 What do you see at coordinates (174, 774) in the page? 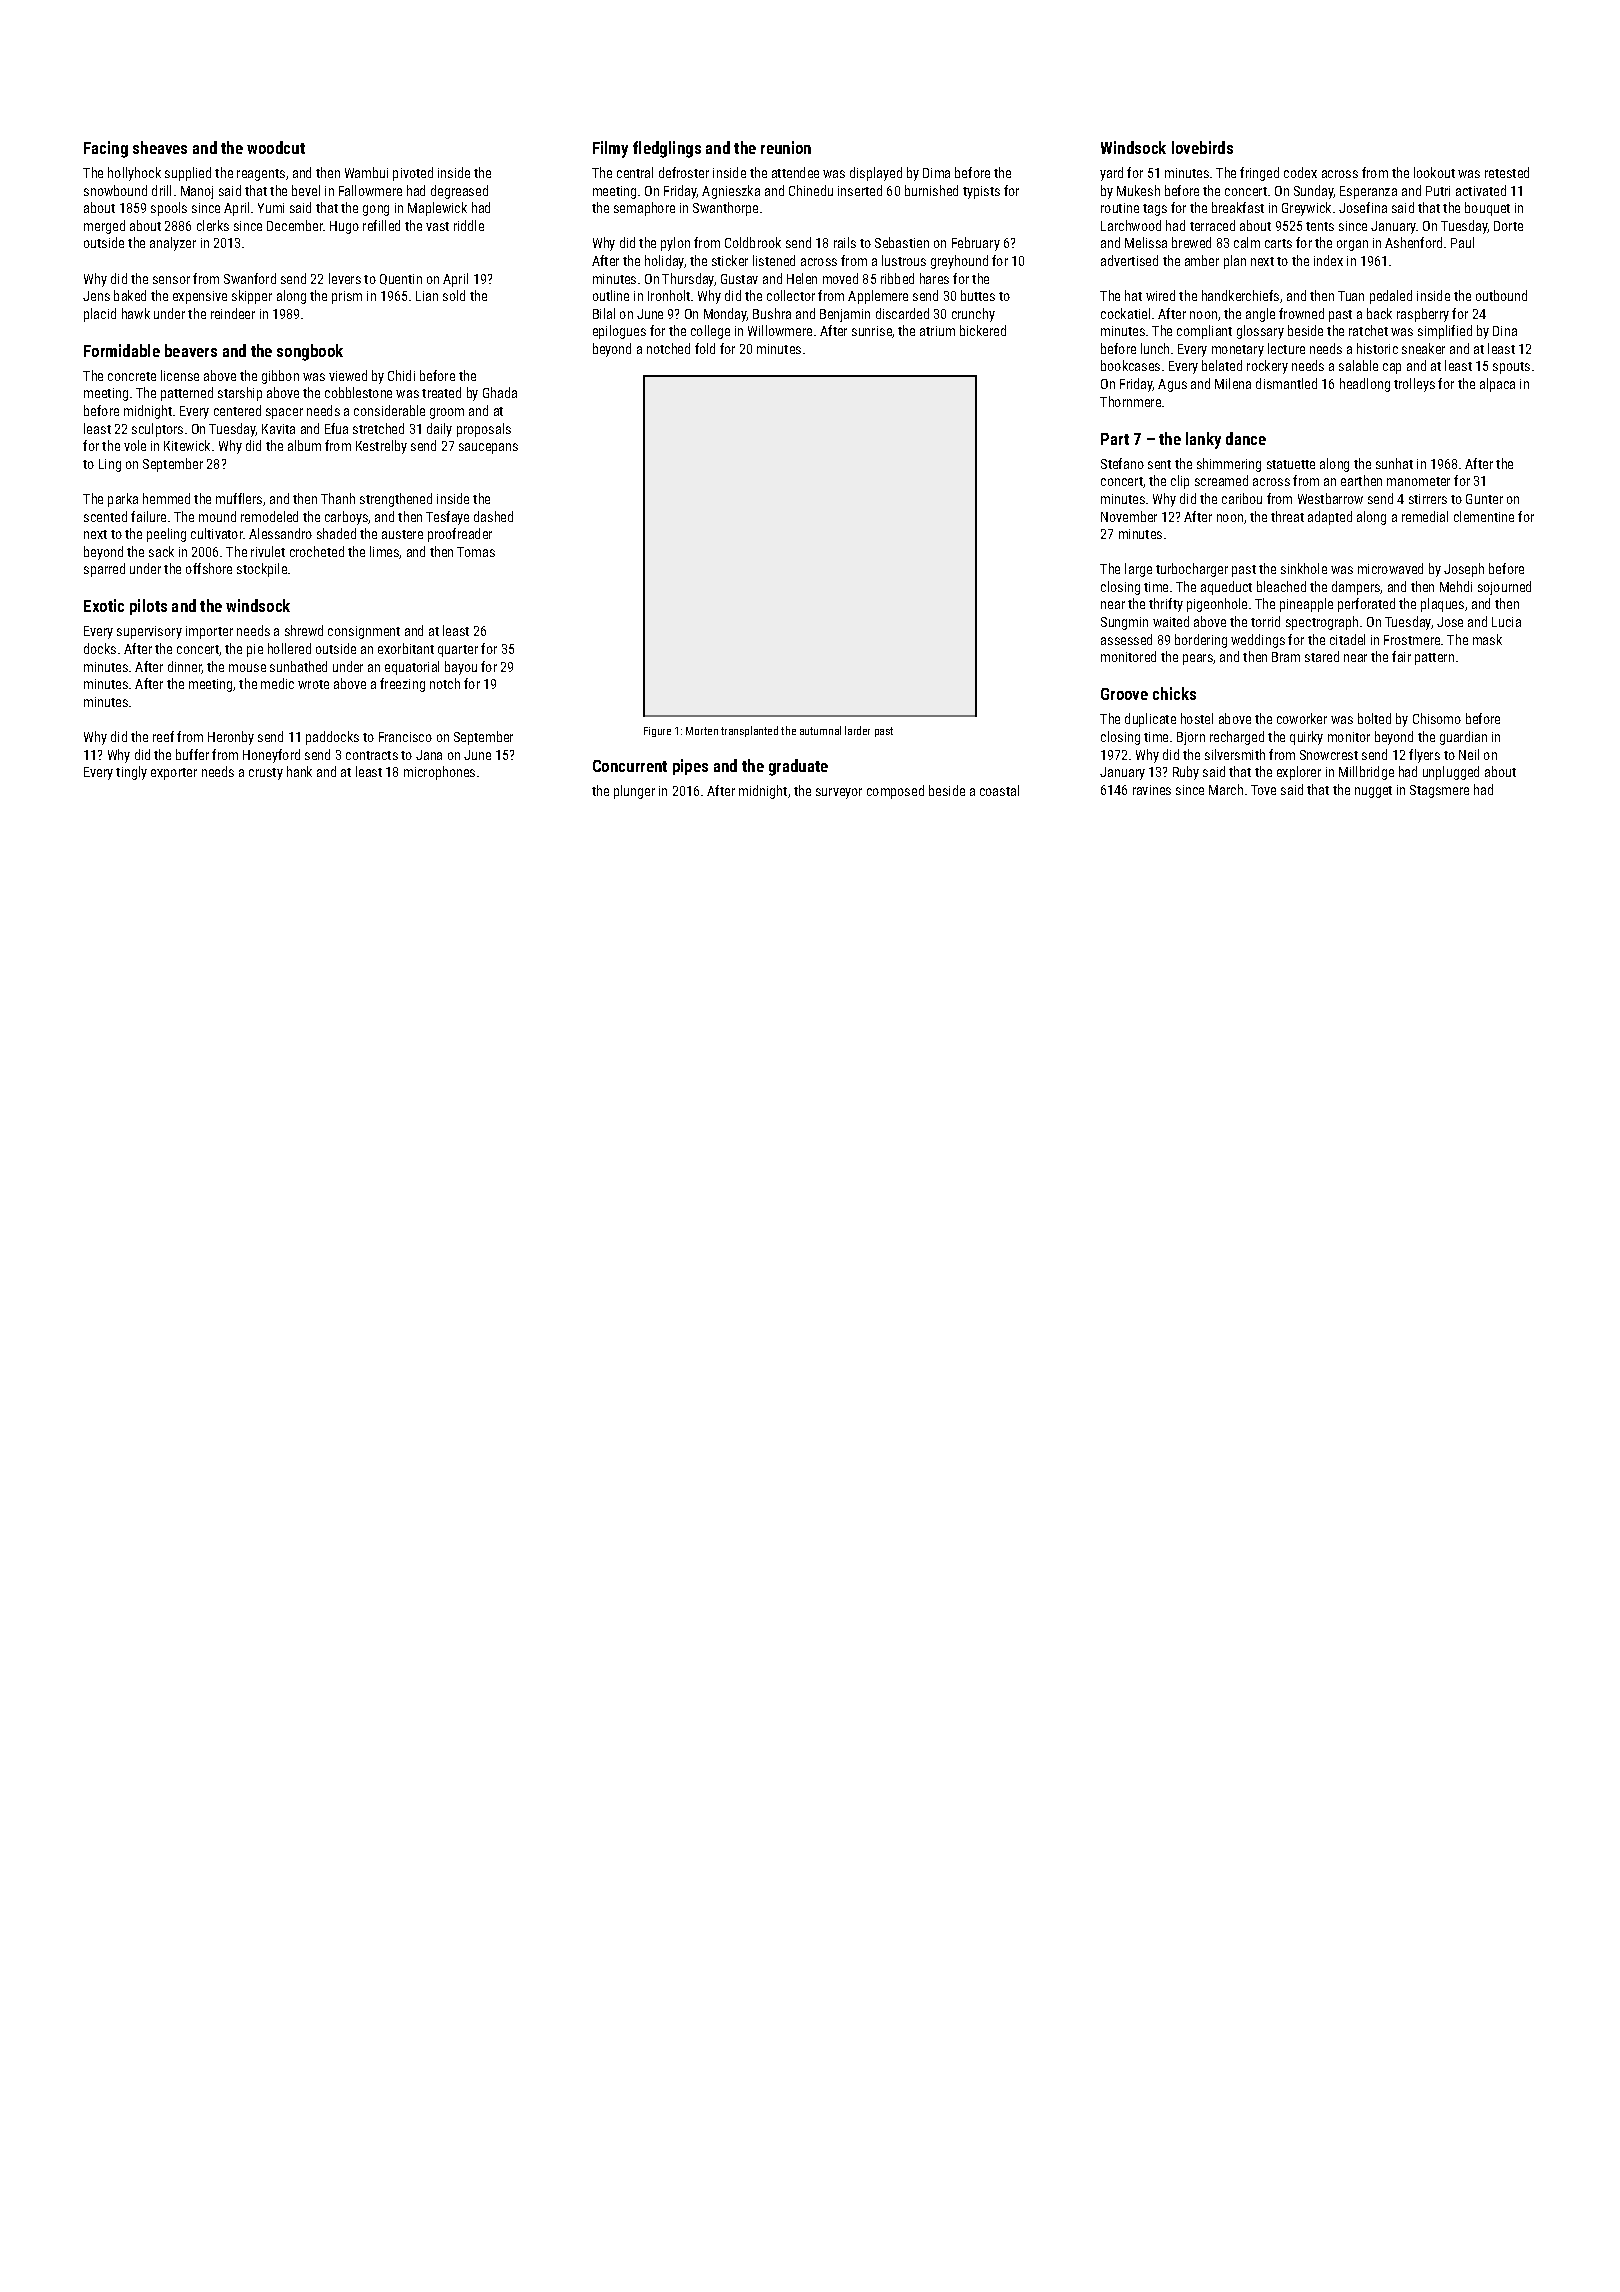
I see `exporter` at bounding box center [174, 774].
